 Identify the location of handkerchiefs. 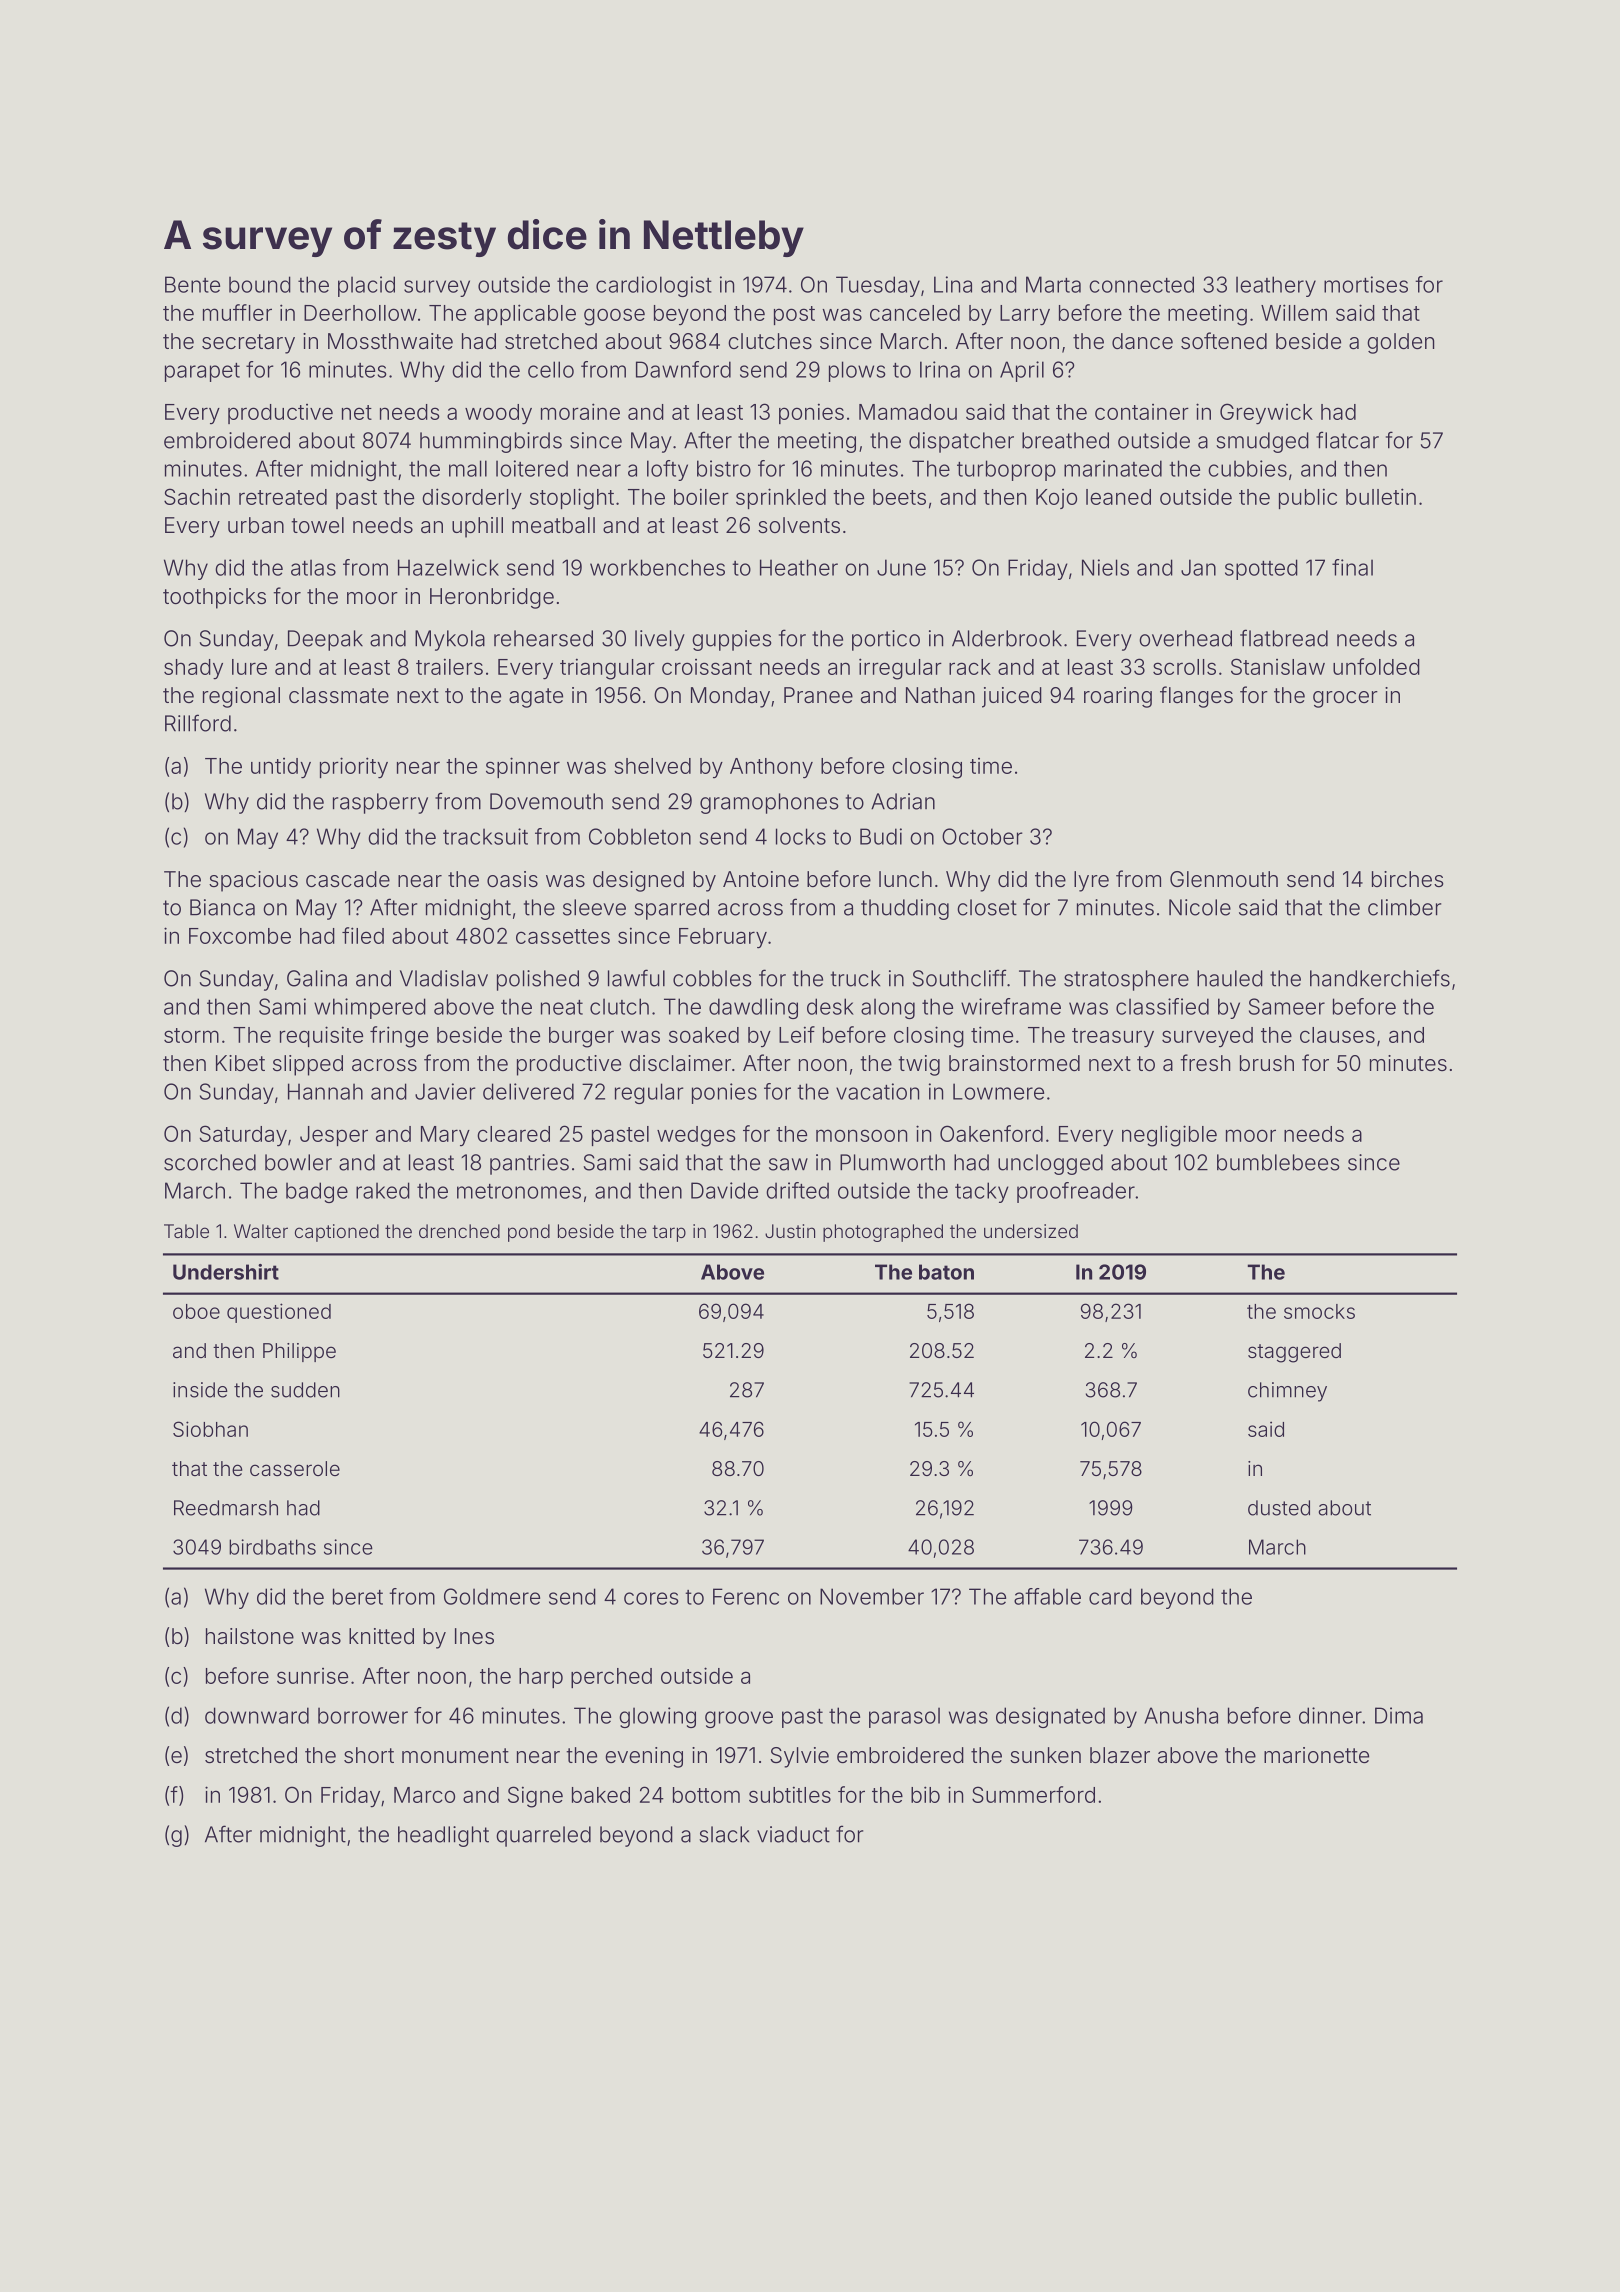
(1380, 978).
